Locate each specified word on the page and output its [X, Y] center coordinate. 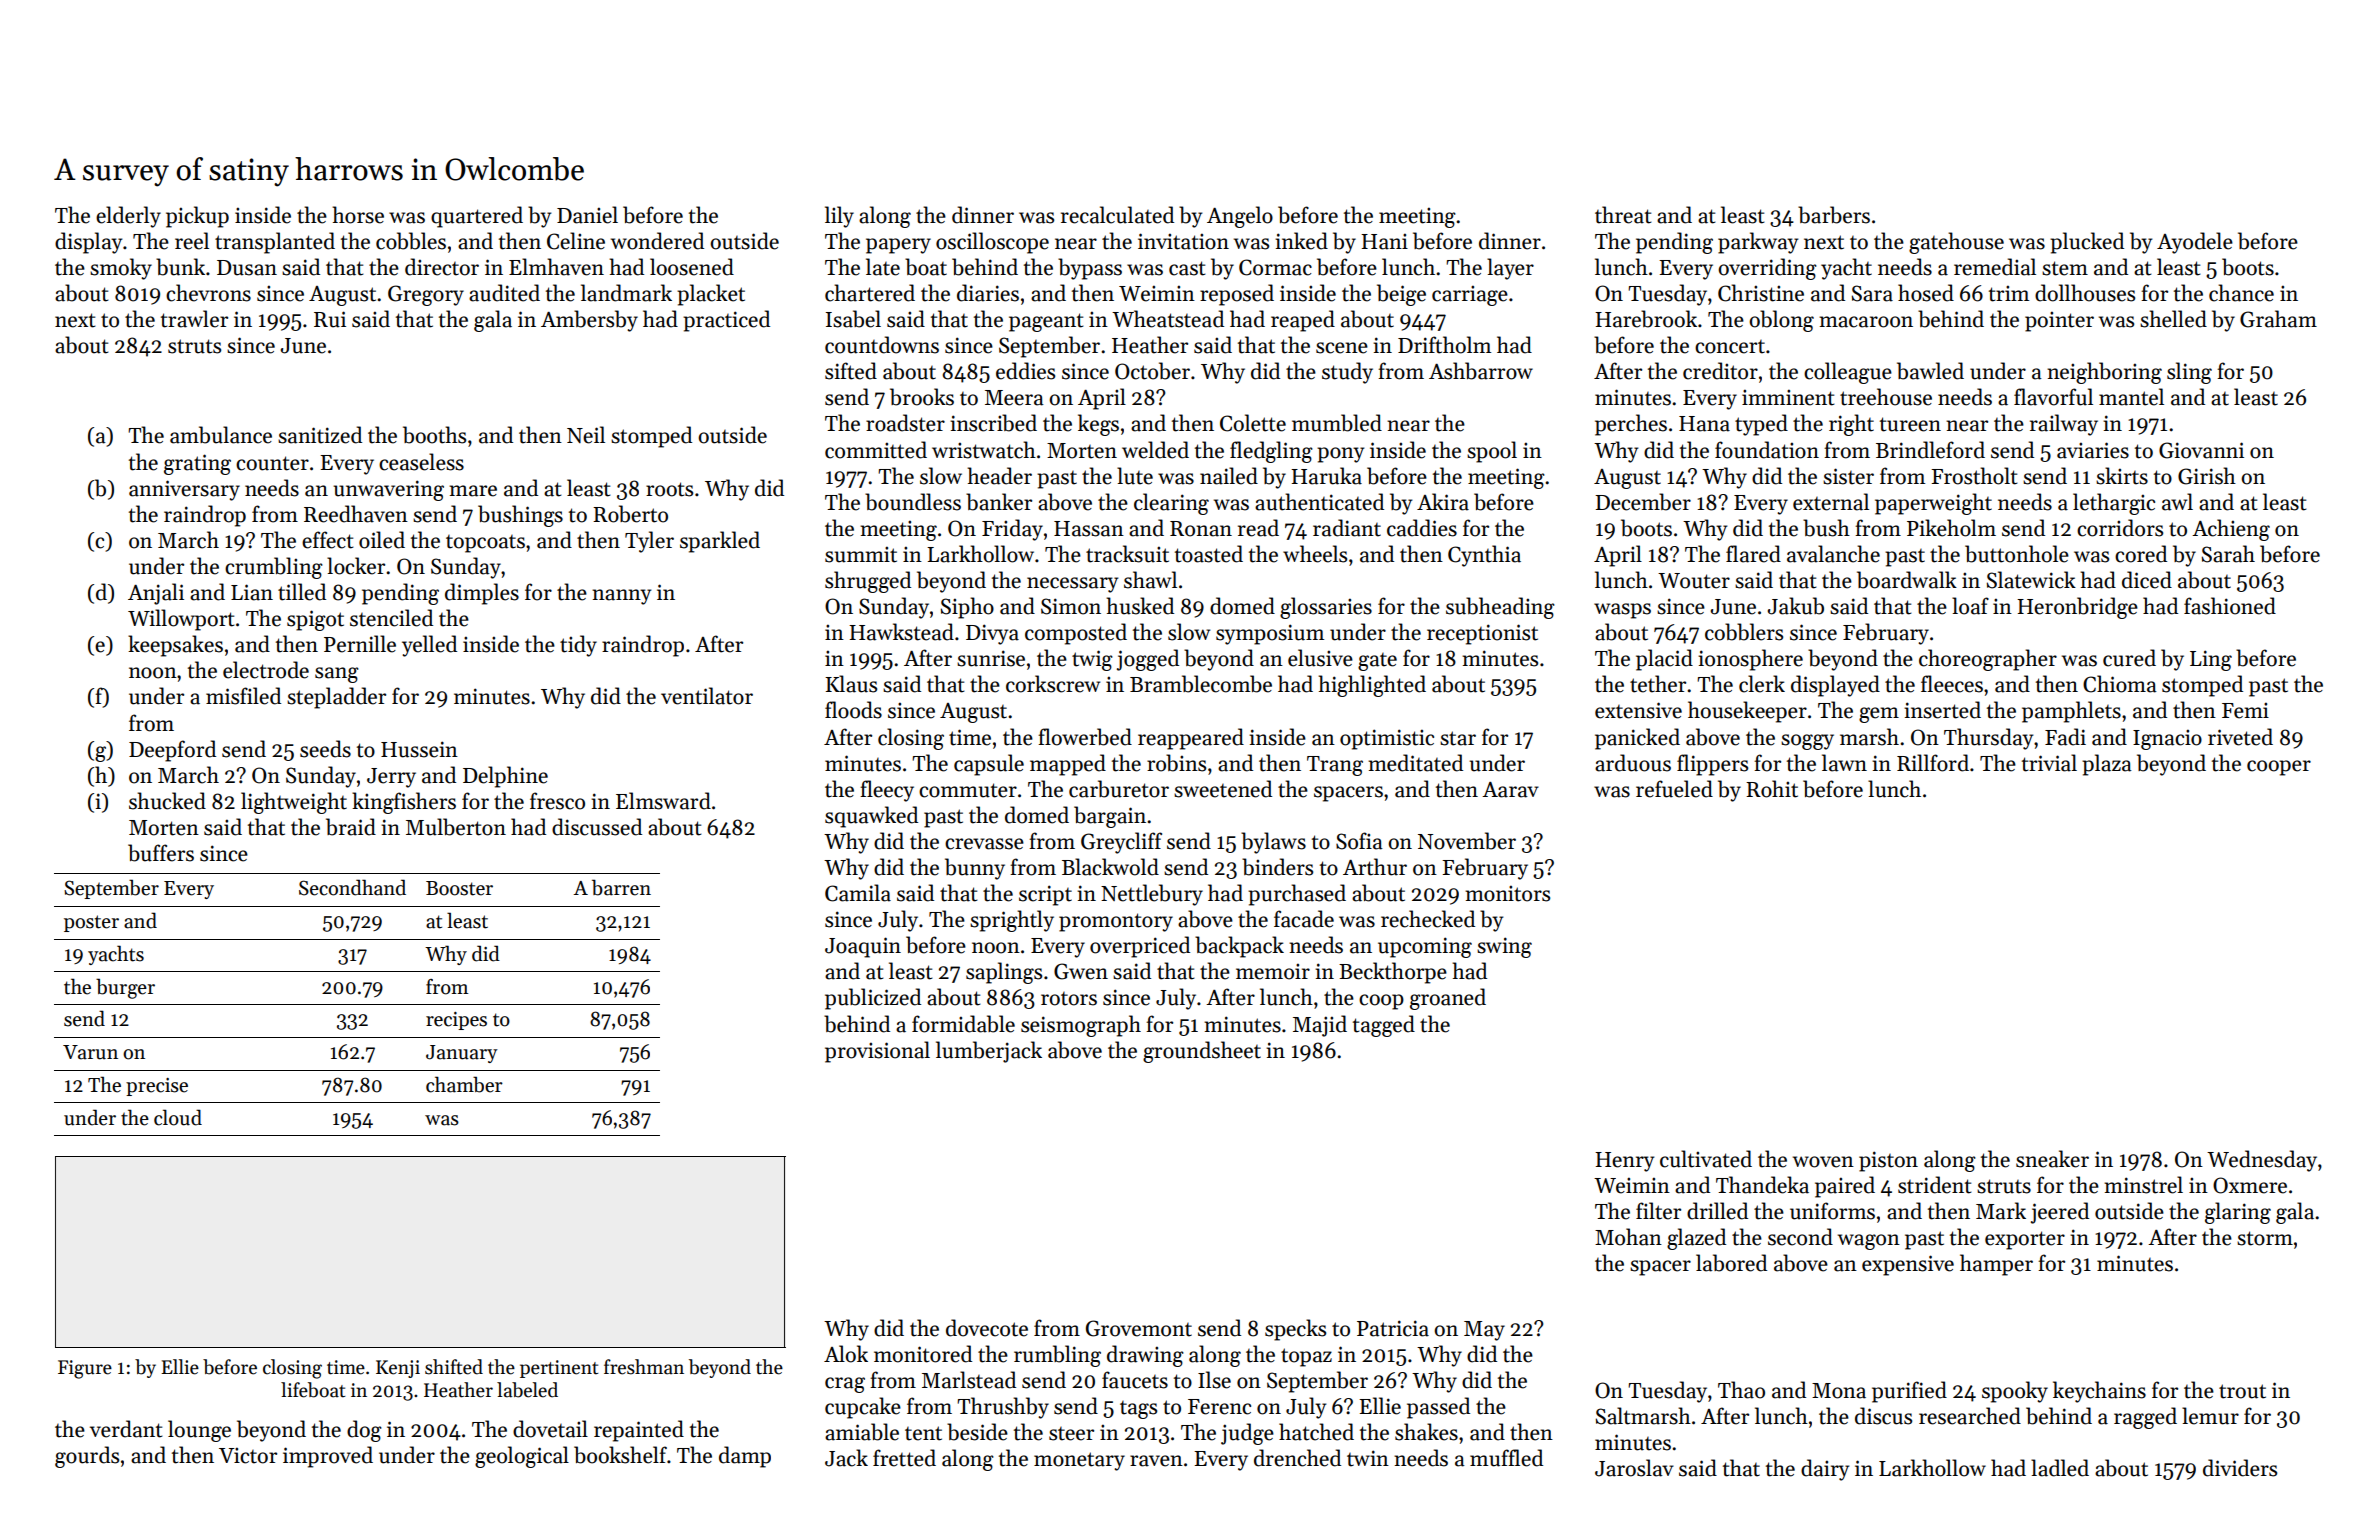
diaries [988, 293]
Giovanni [2201, 450]
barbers [1834, 215]
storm [2265, 1238]
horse [358, 215]
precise [157, 1087]
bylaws [1273, 843]
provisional [877, 1052]
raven [1156, 1461]
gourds [87, 1457]
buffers [161, 853]
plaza [2107, 765]
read [1258, 528]
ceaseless [421, 462]
